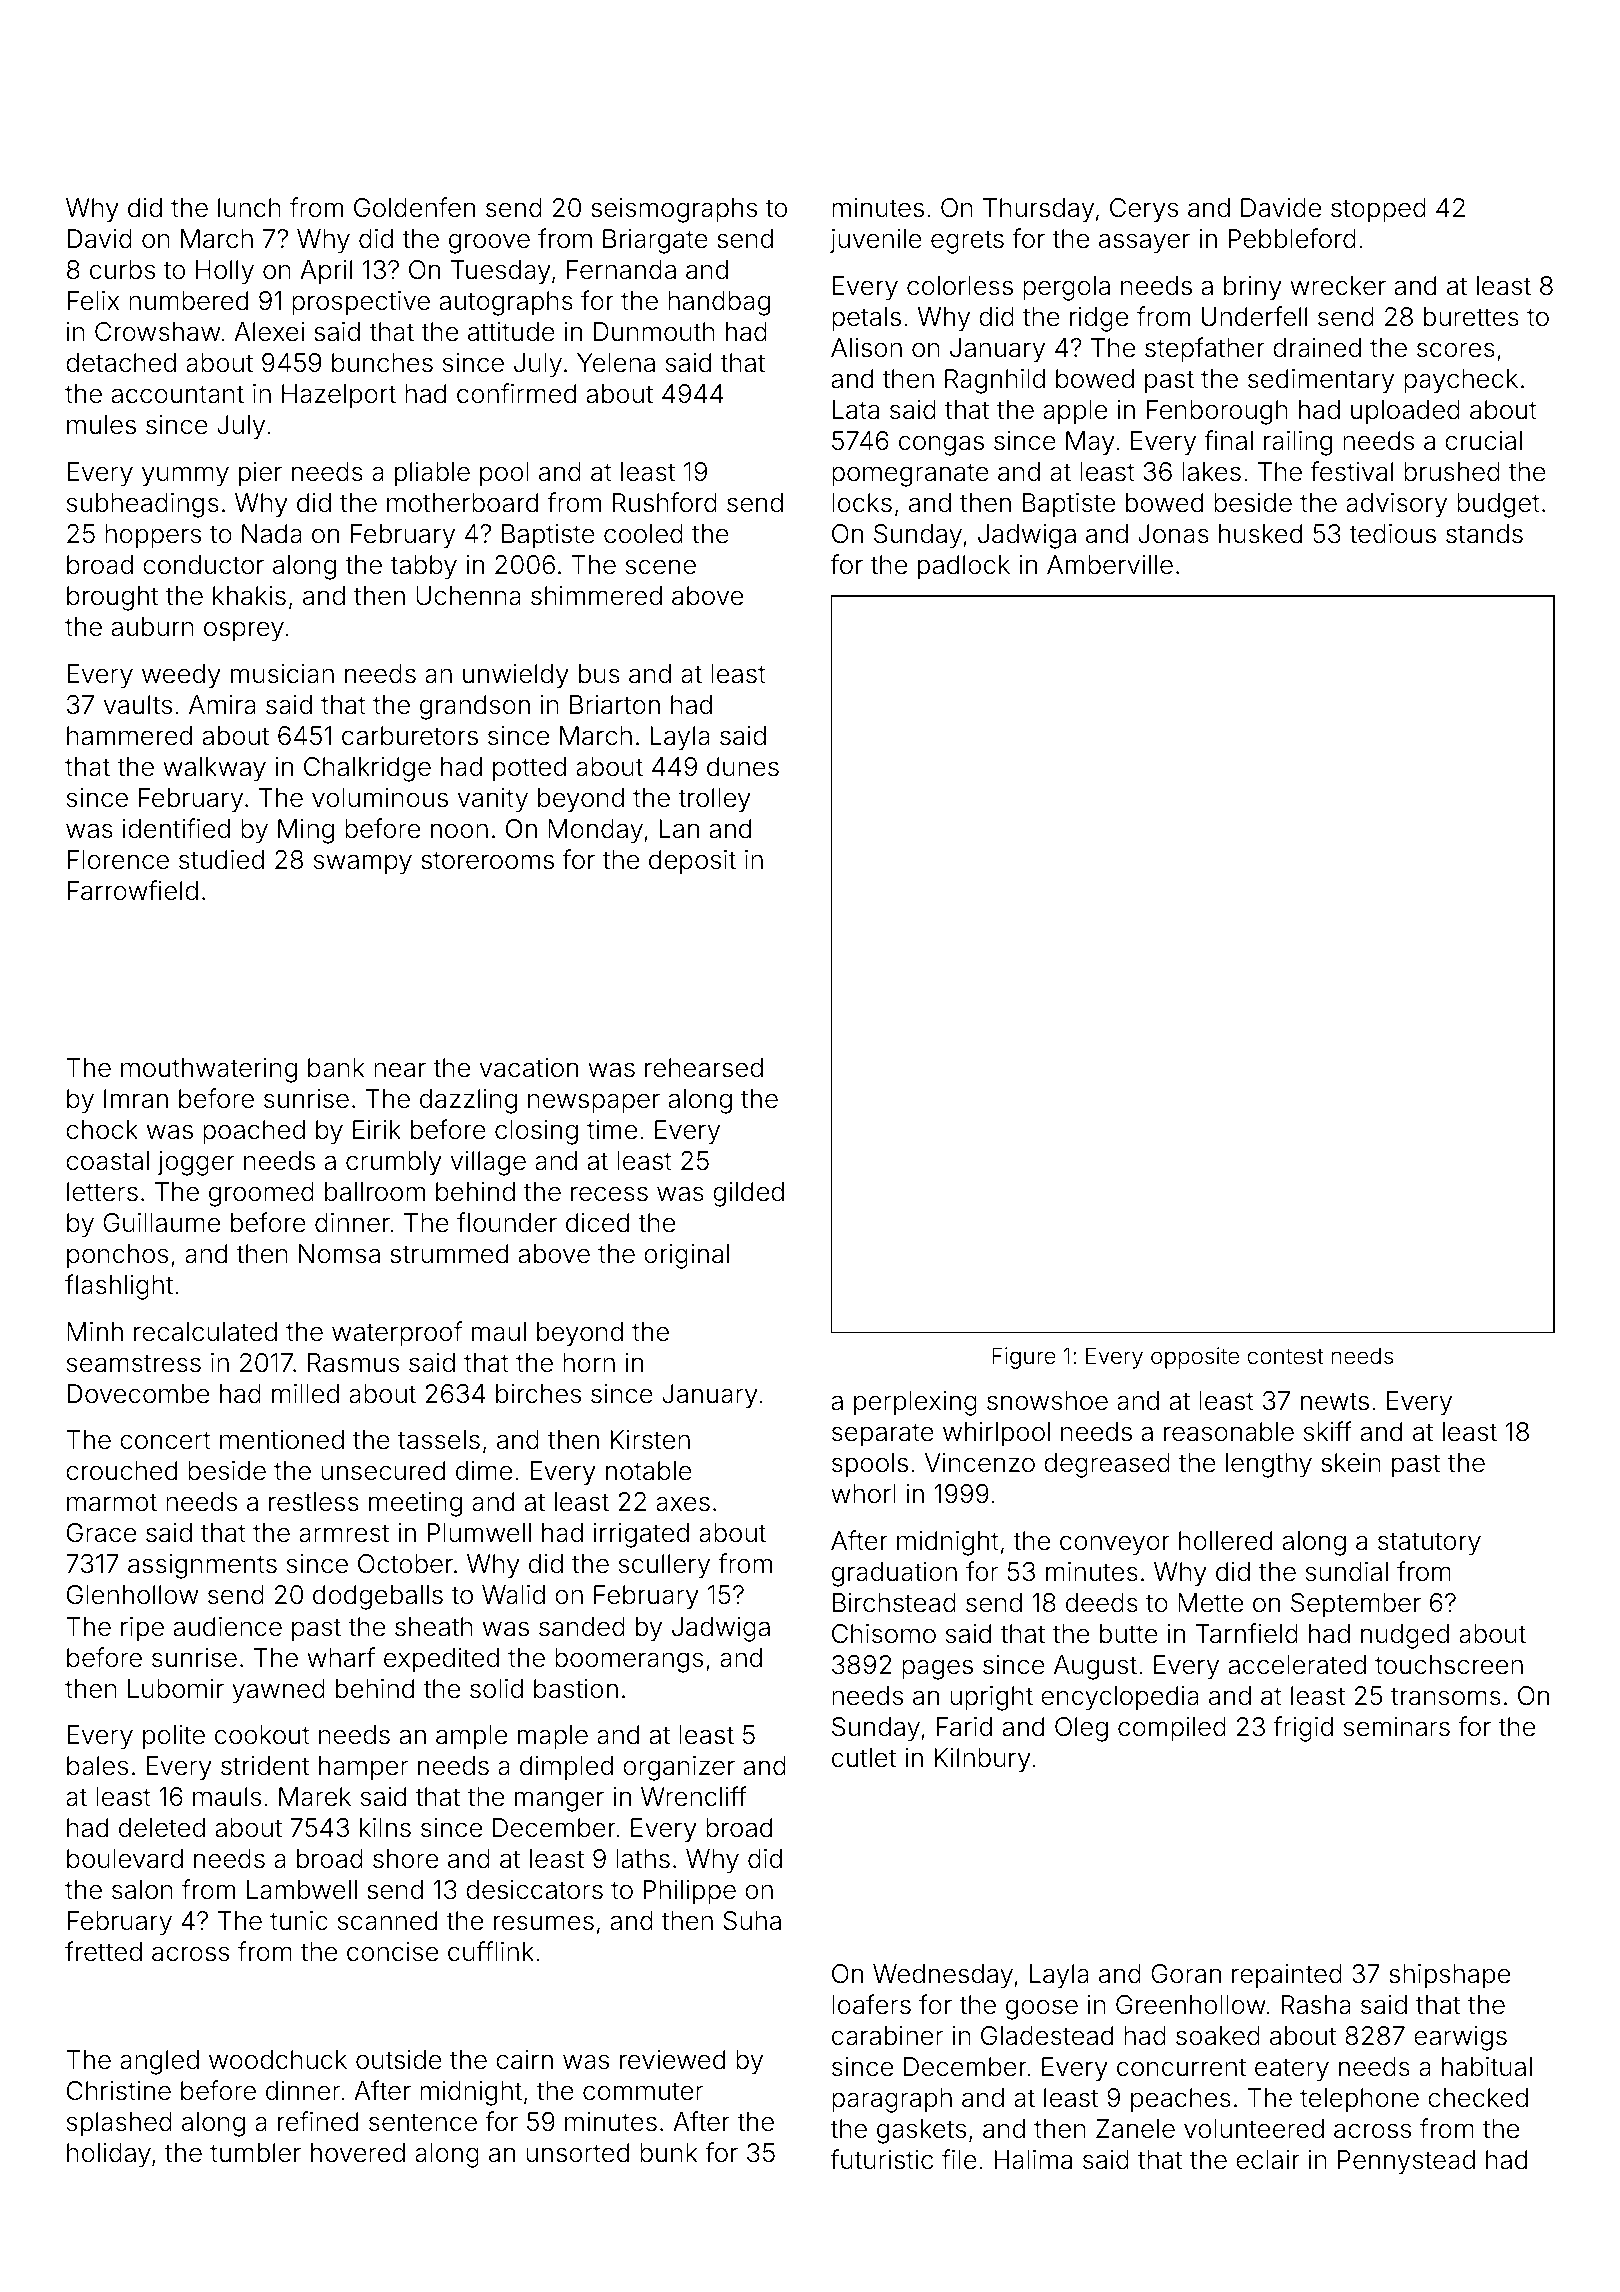 The height and width of the document is (2292, 1620). What do you see at coordinates (665, 502) in the document?
I see `Rushford` at bounding box center [665, 502].
